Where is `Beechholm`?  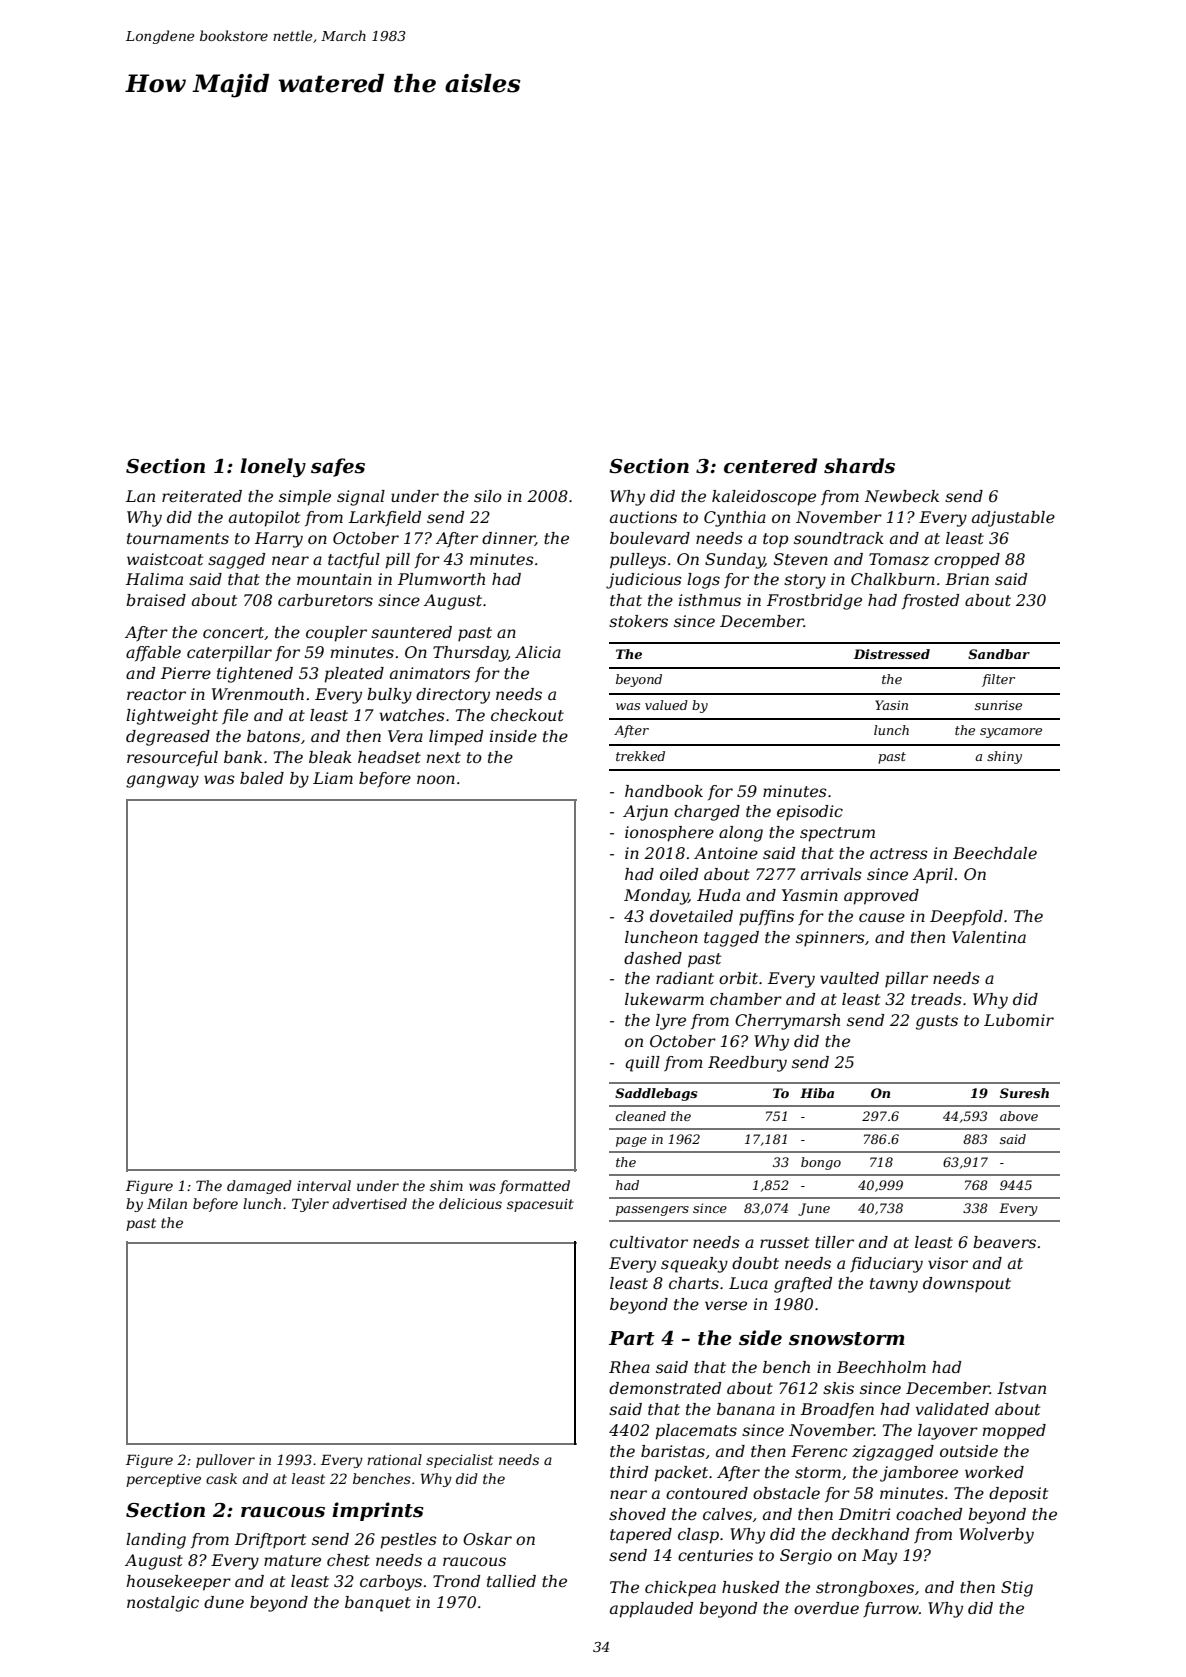 Beechholm is located at coordinates (881, 1367).
